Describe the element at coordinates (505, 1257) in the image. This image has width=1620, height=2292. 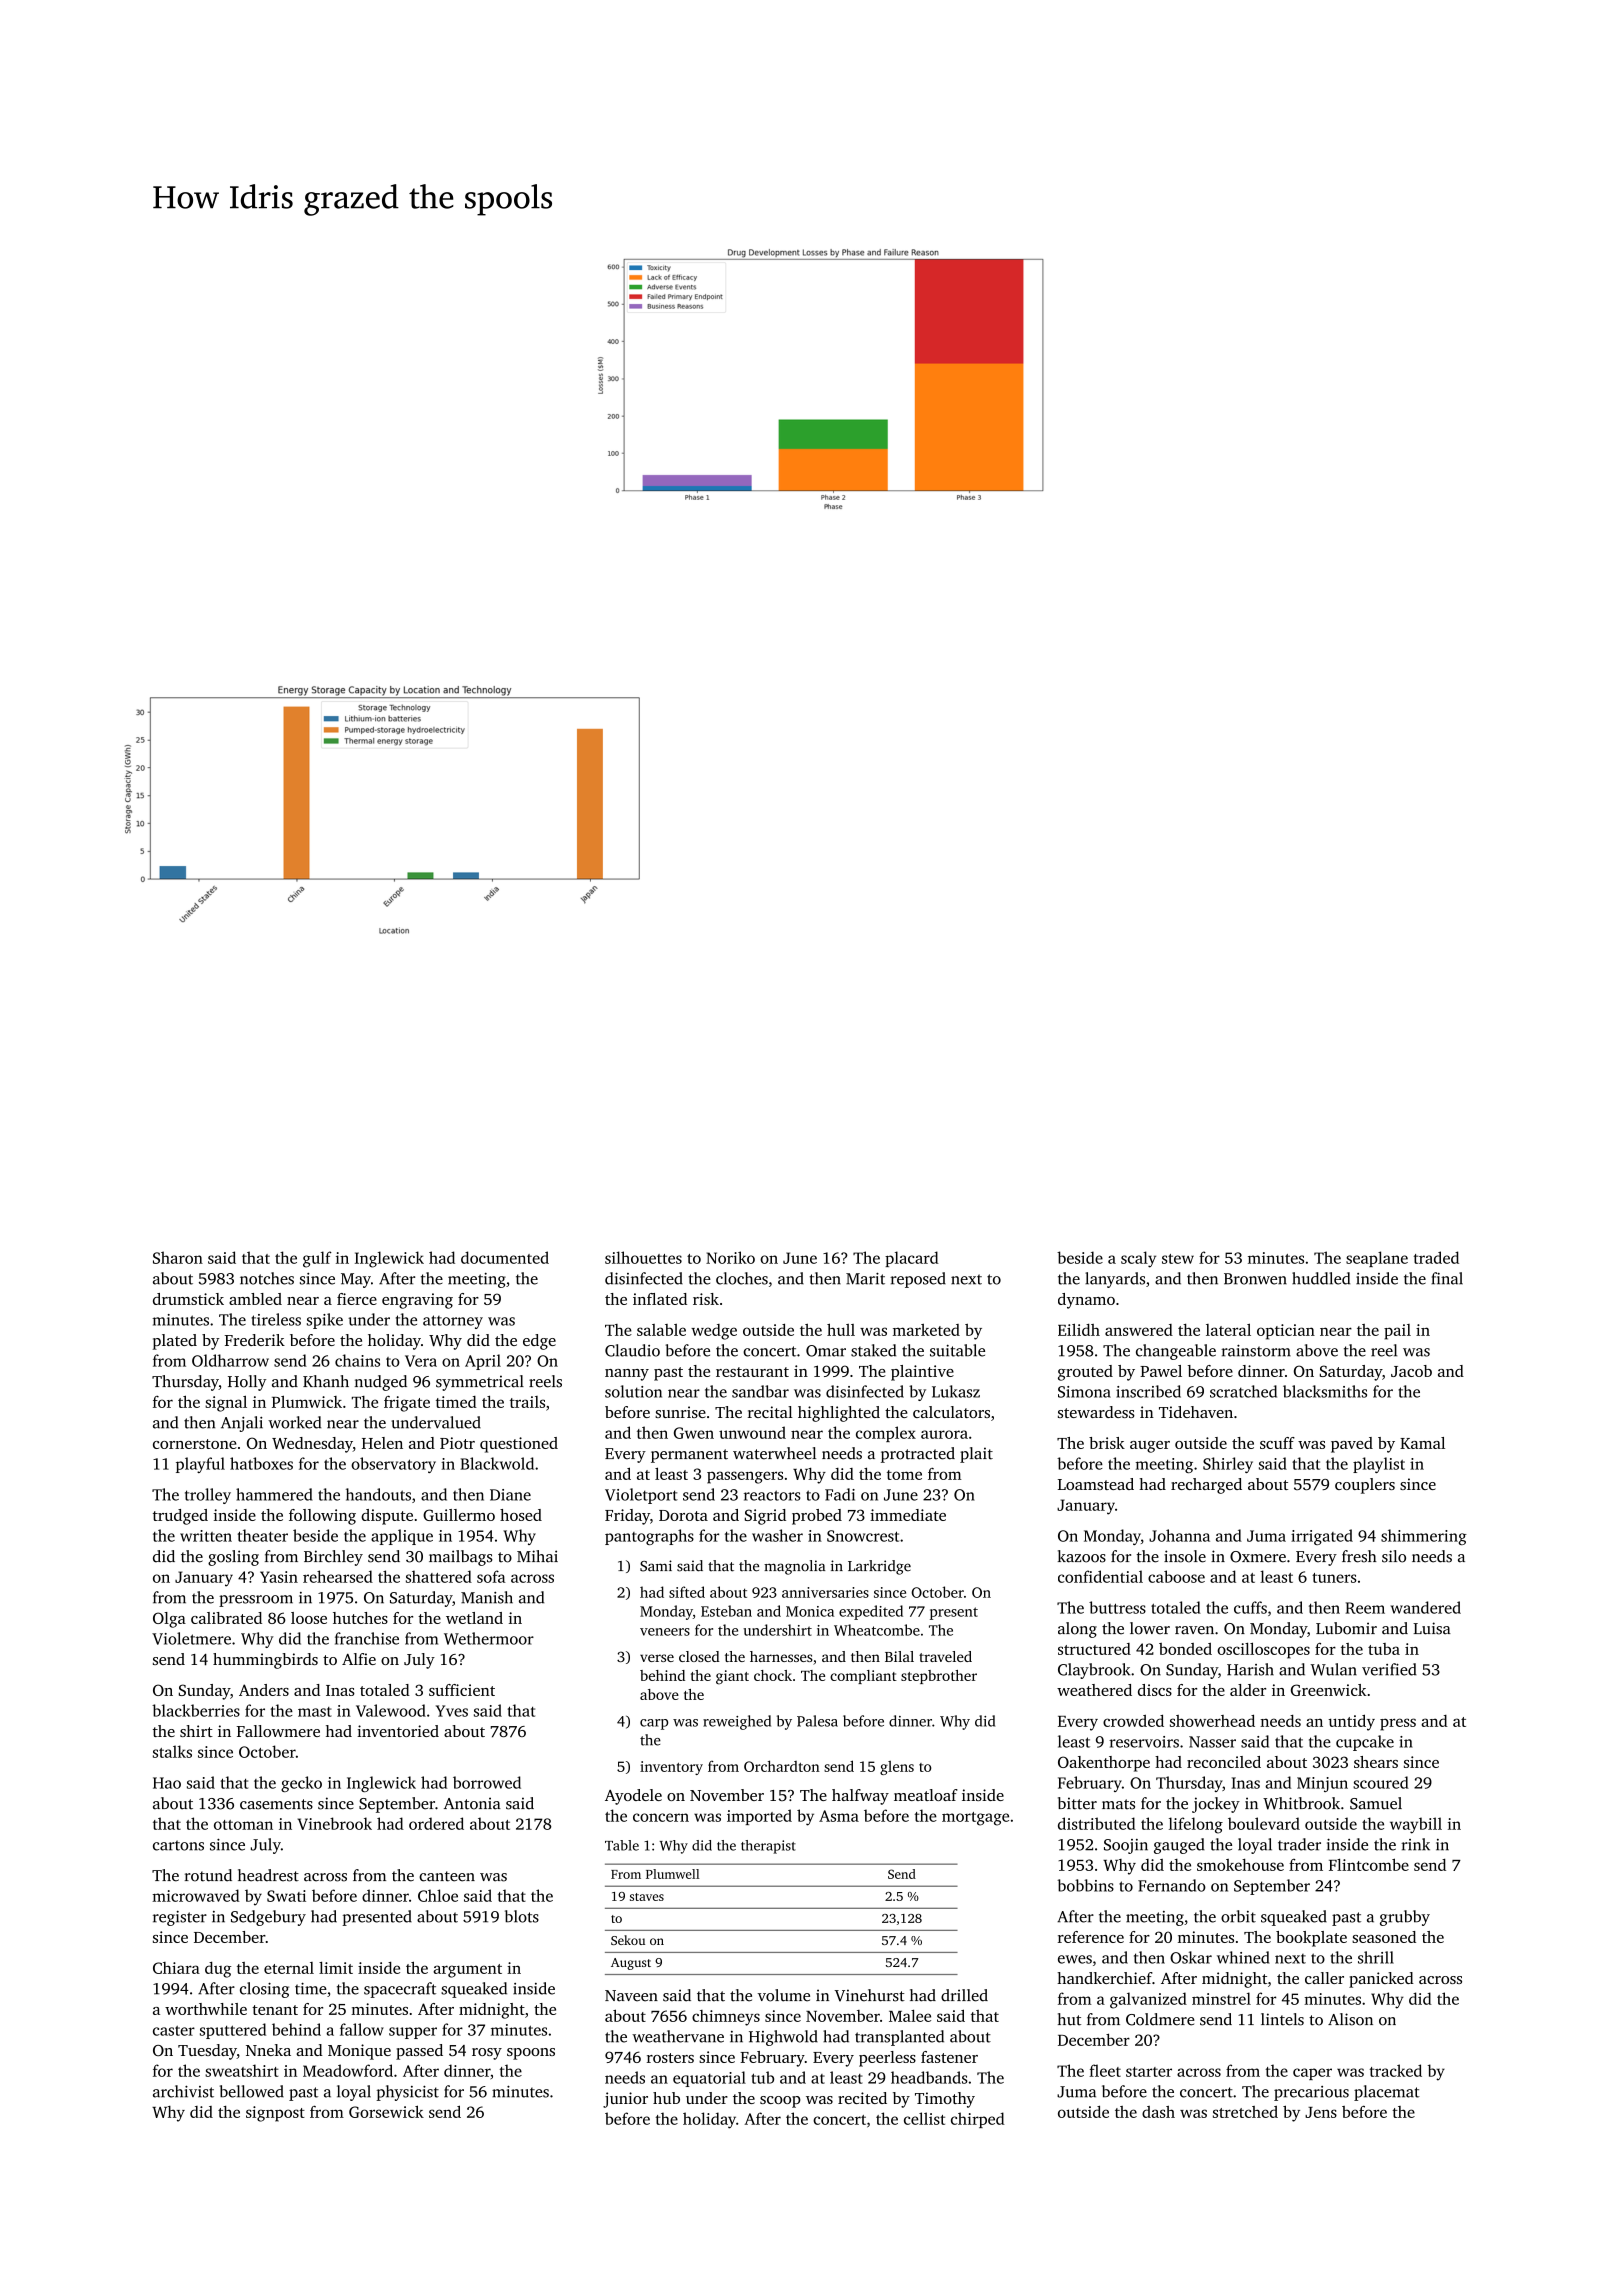
I see `documented` at that location.
